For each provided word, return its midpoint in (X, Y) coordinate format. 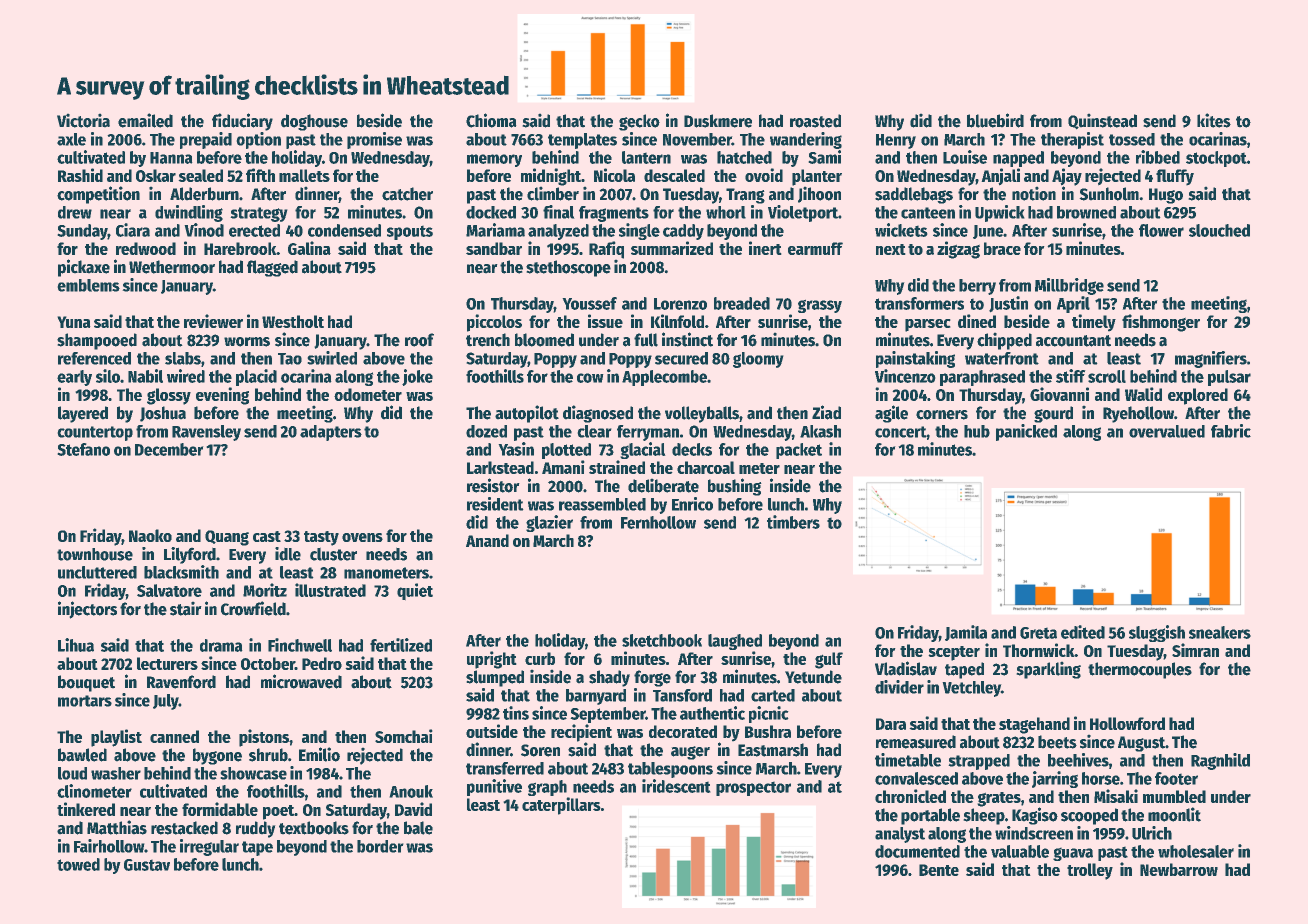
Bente (939, 870)
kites (1214, 120)
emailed (145, 120)
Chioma (491, 120)
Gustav (147, 865)
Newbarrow (1179, 869)
